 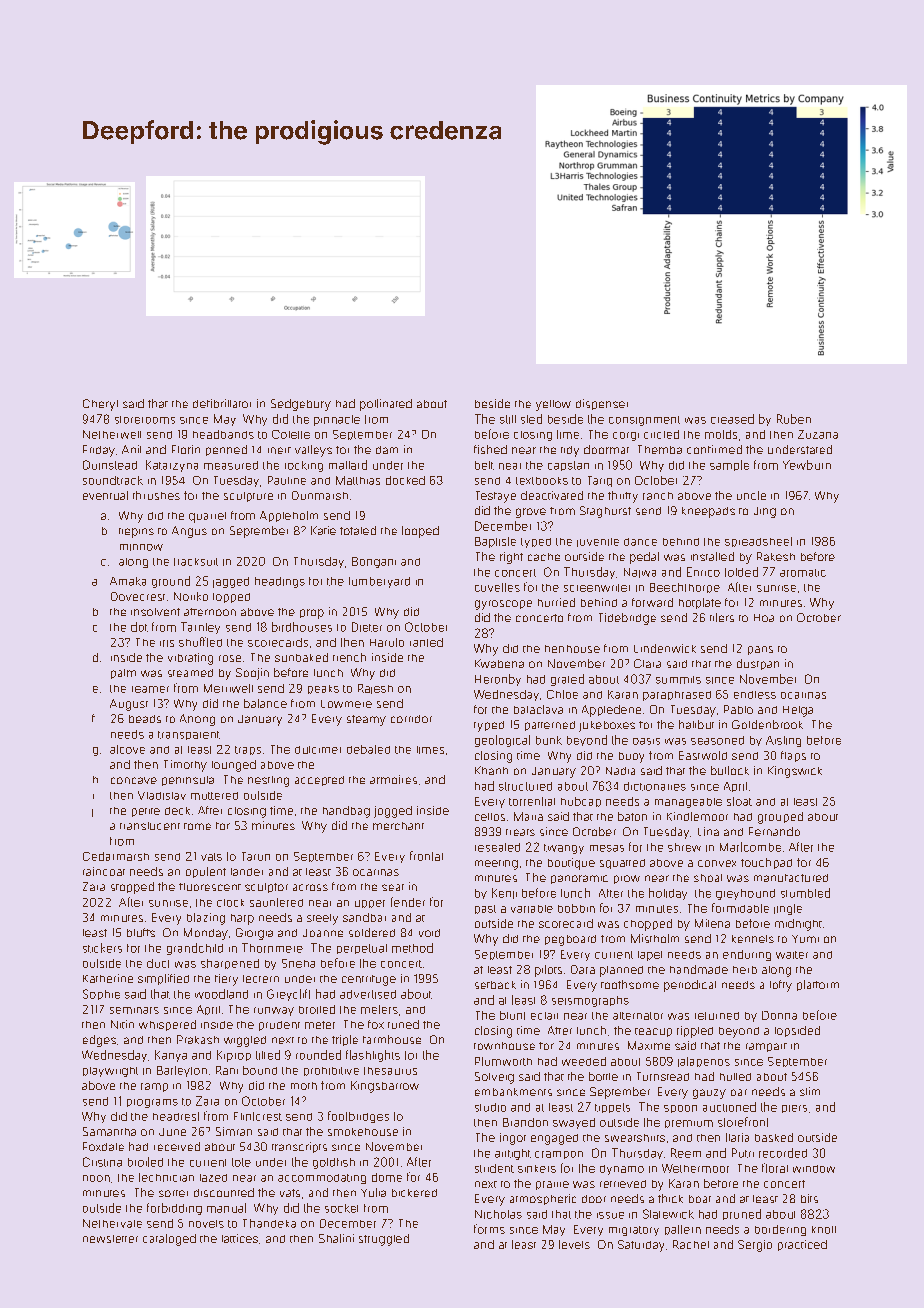 I want to click on twangy, so click(x=564, y=849).
